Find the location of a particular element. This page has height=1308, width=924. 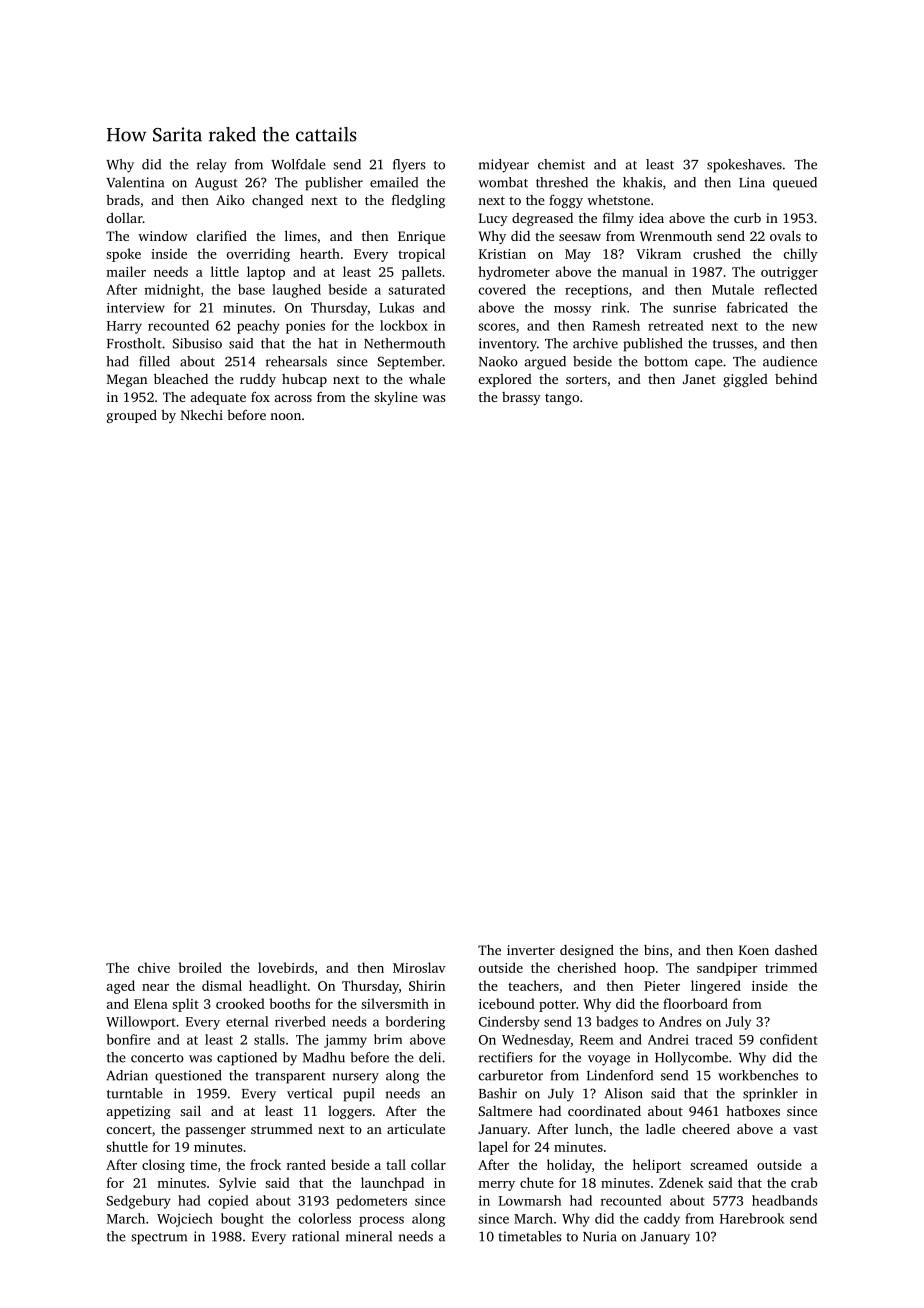

midyear is located at coordinates (504, 166).
